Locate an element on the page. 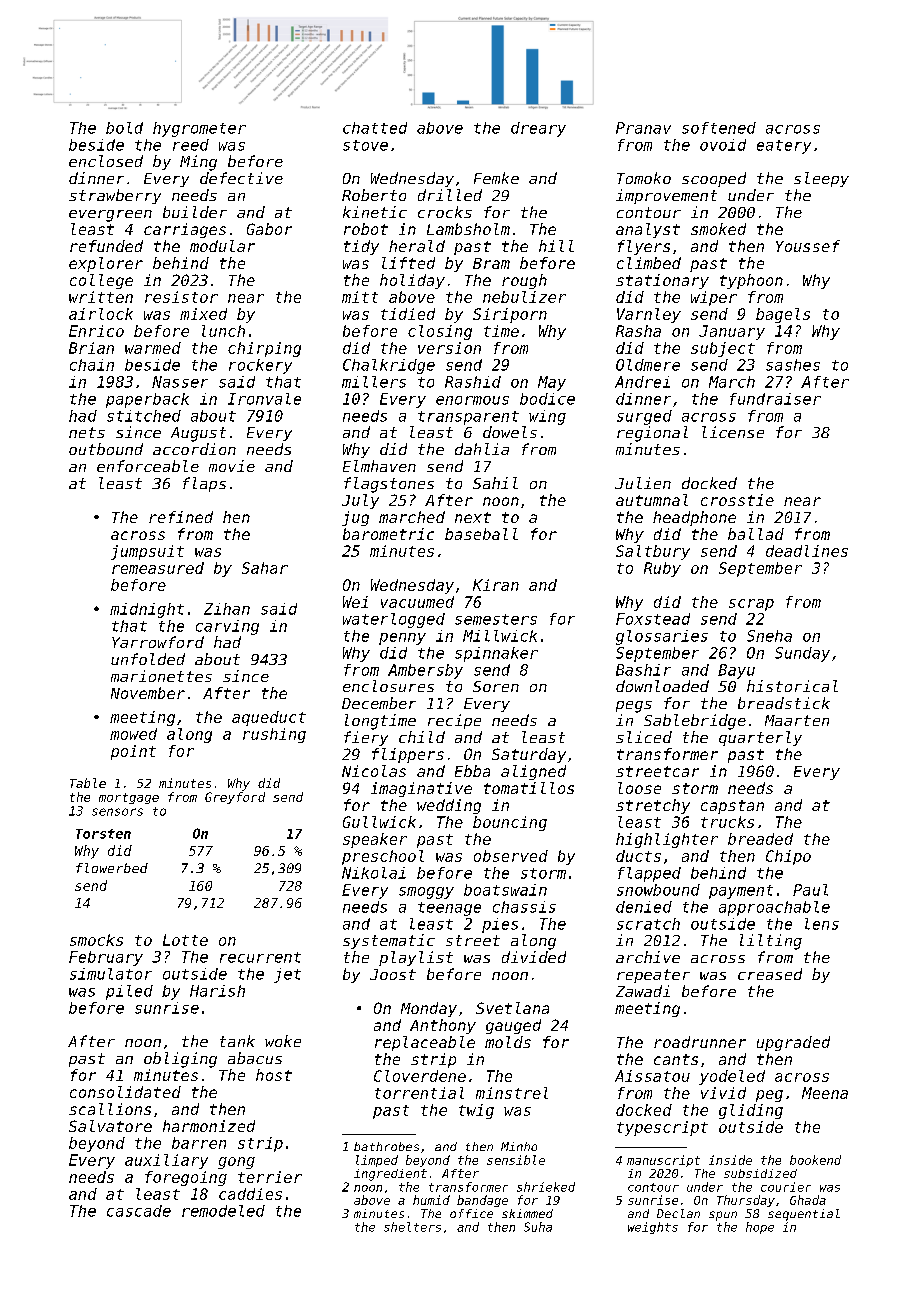  bouncing is located at coordinates (510, 823).
